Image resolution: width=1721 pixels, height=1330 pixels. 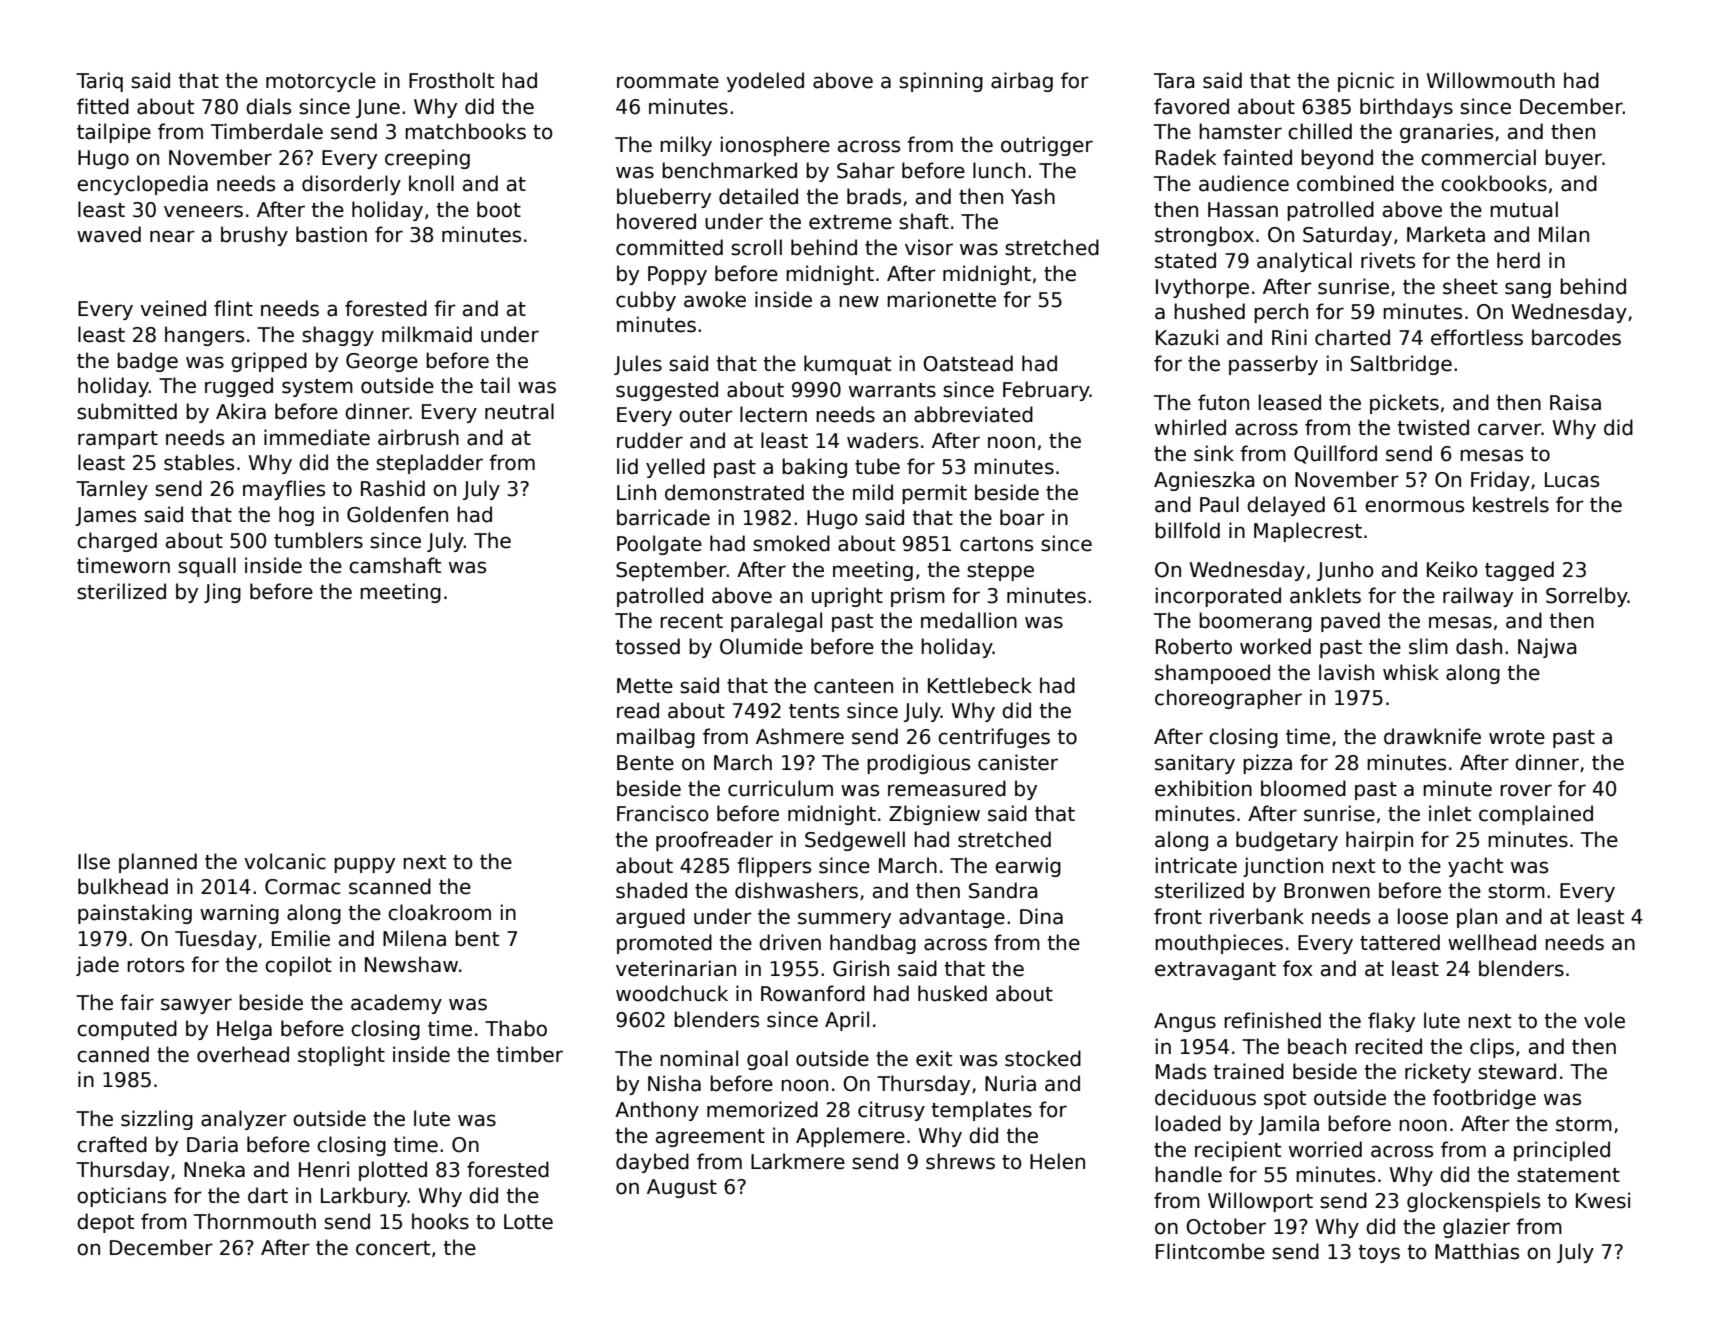 I want to click on Rini, so click(x=1289, y=337).
